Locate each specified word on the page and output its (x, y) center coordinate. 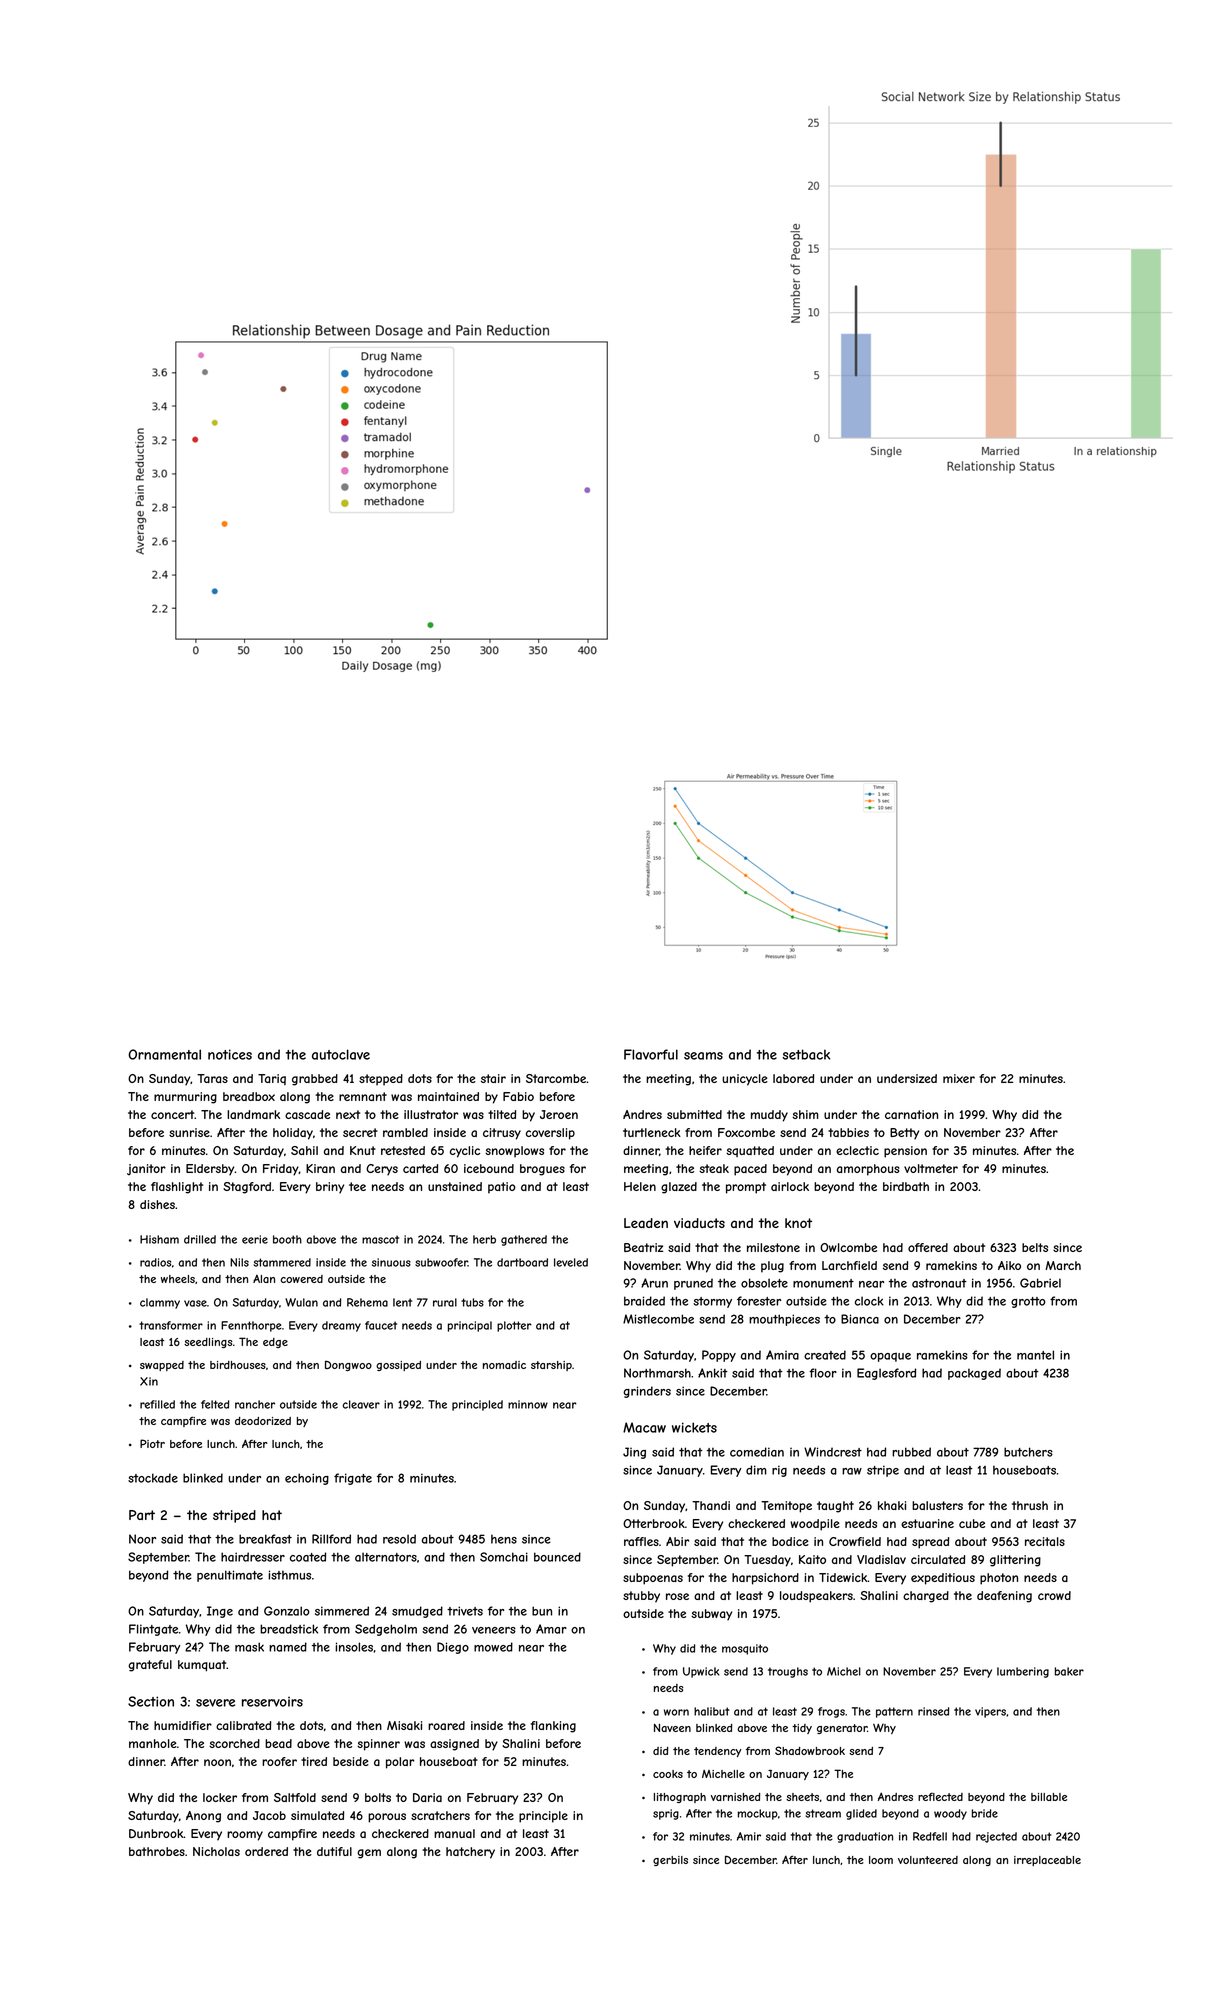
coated (308, 1557)
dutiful (334, 1851)
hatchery (470, 1853)
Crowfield (855, 1541)
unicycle (745, 1080)
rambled (405, 1132)
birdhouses (238, 1365)
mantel (1035, 1355)
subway (711, 1615)
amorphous (868, 1170)
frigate (353, 1479)
